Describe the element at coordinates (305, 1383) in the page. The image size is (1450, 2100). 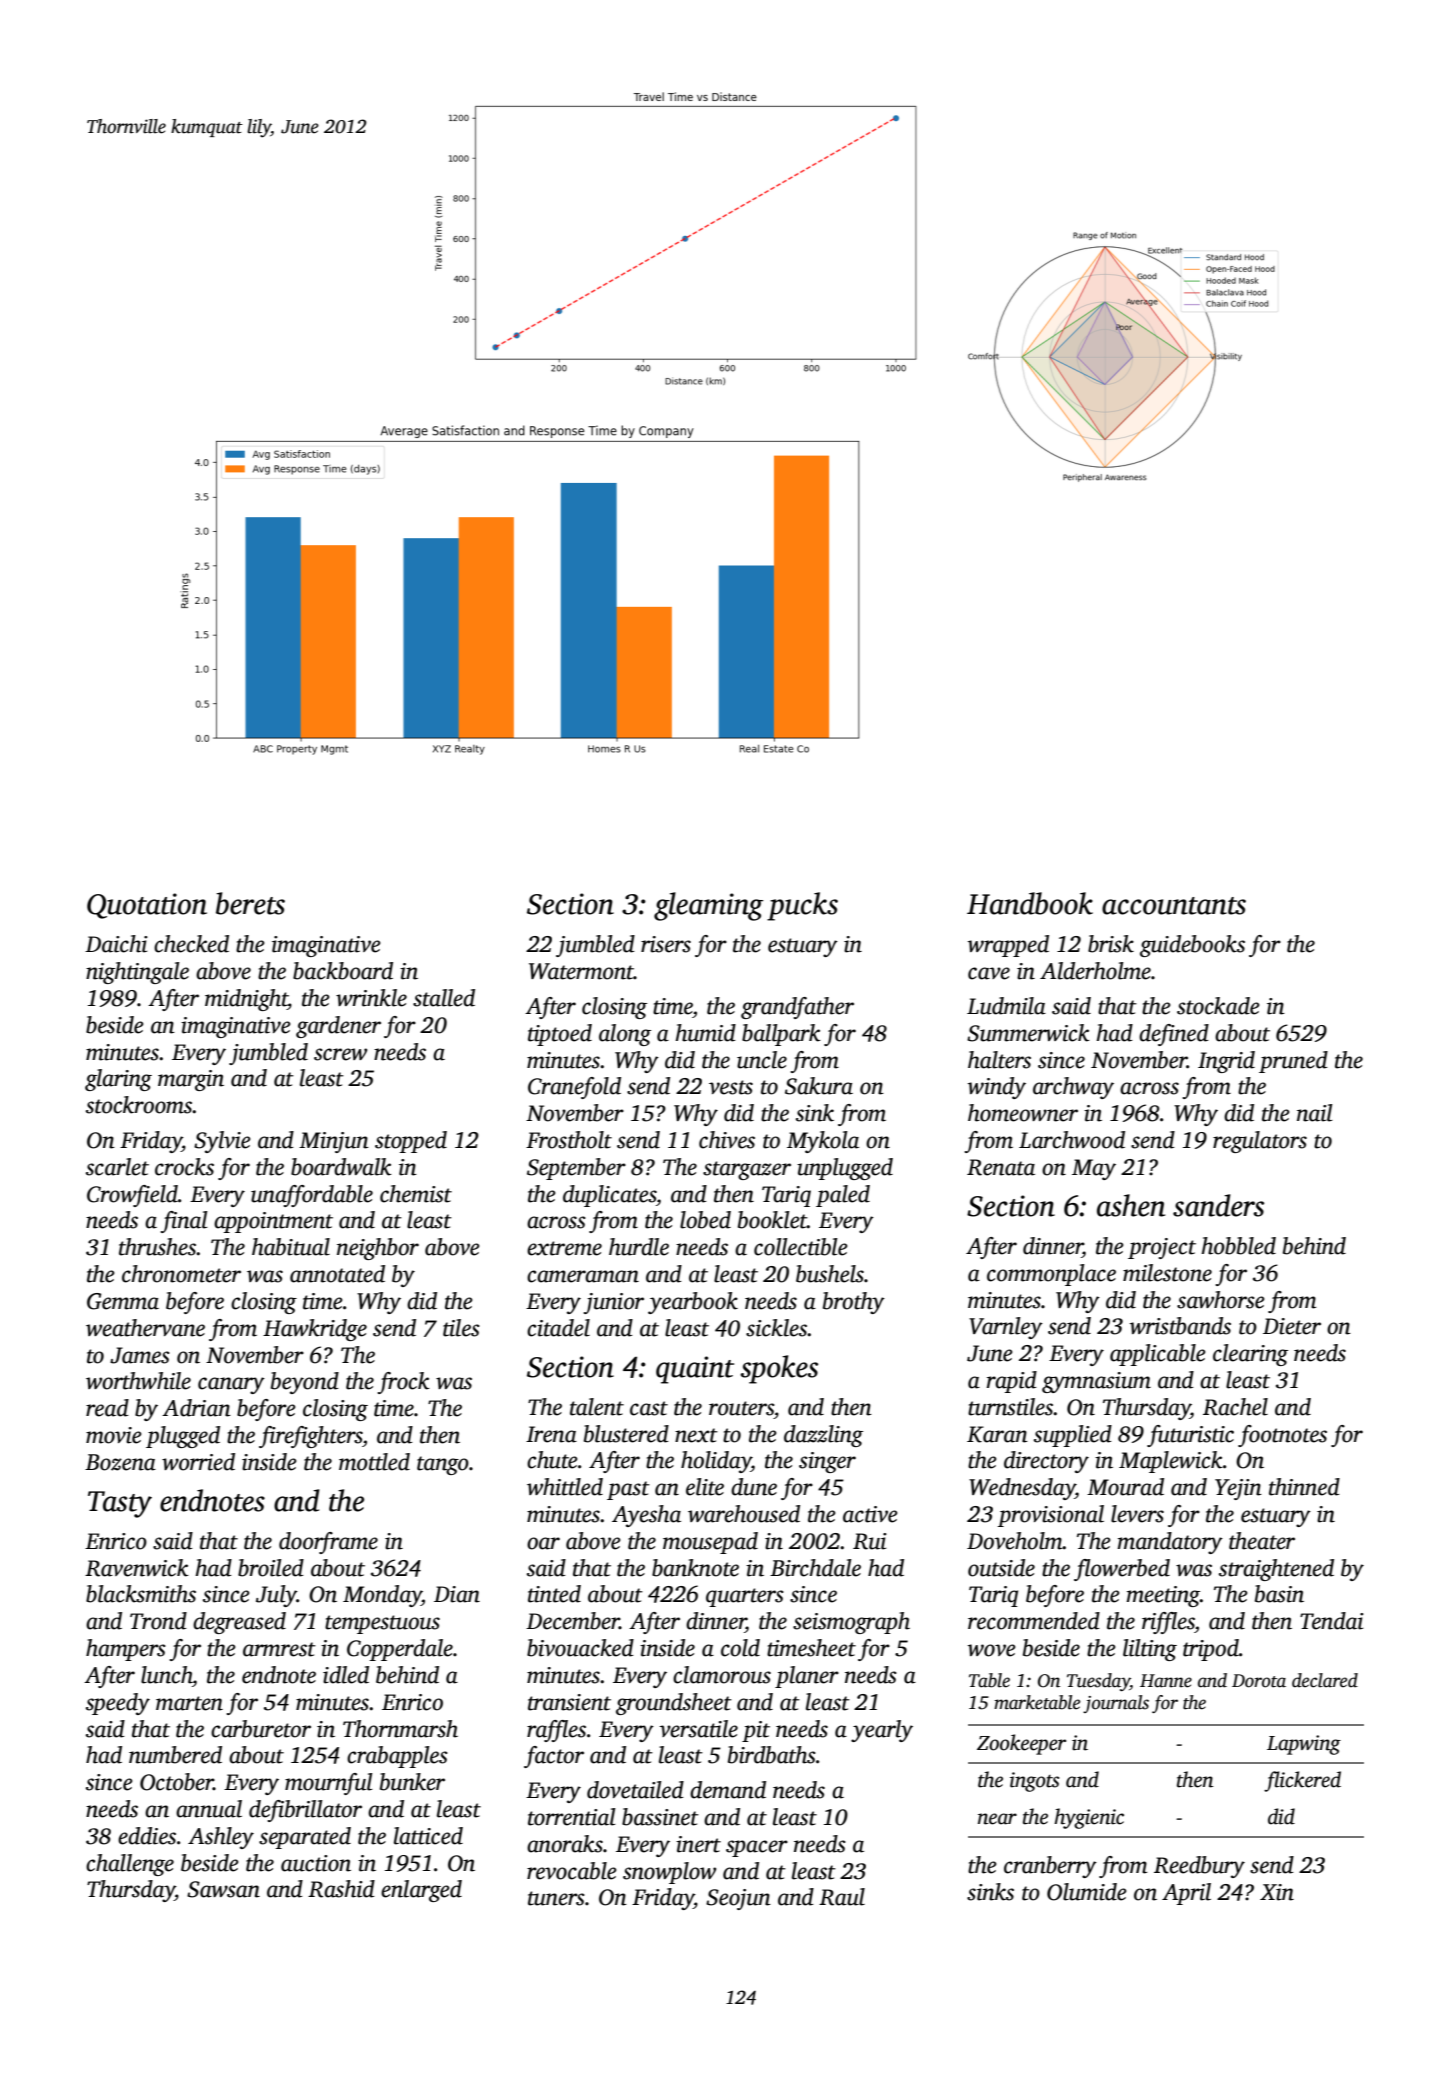
I see `beyond` at that location.
